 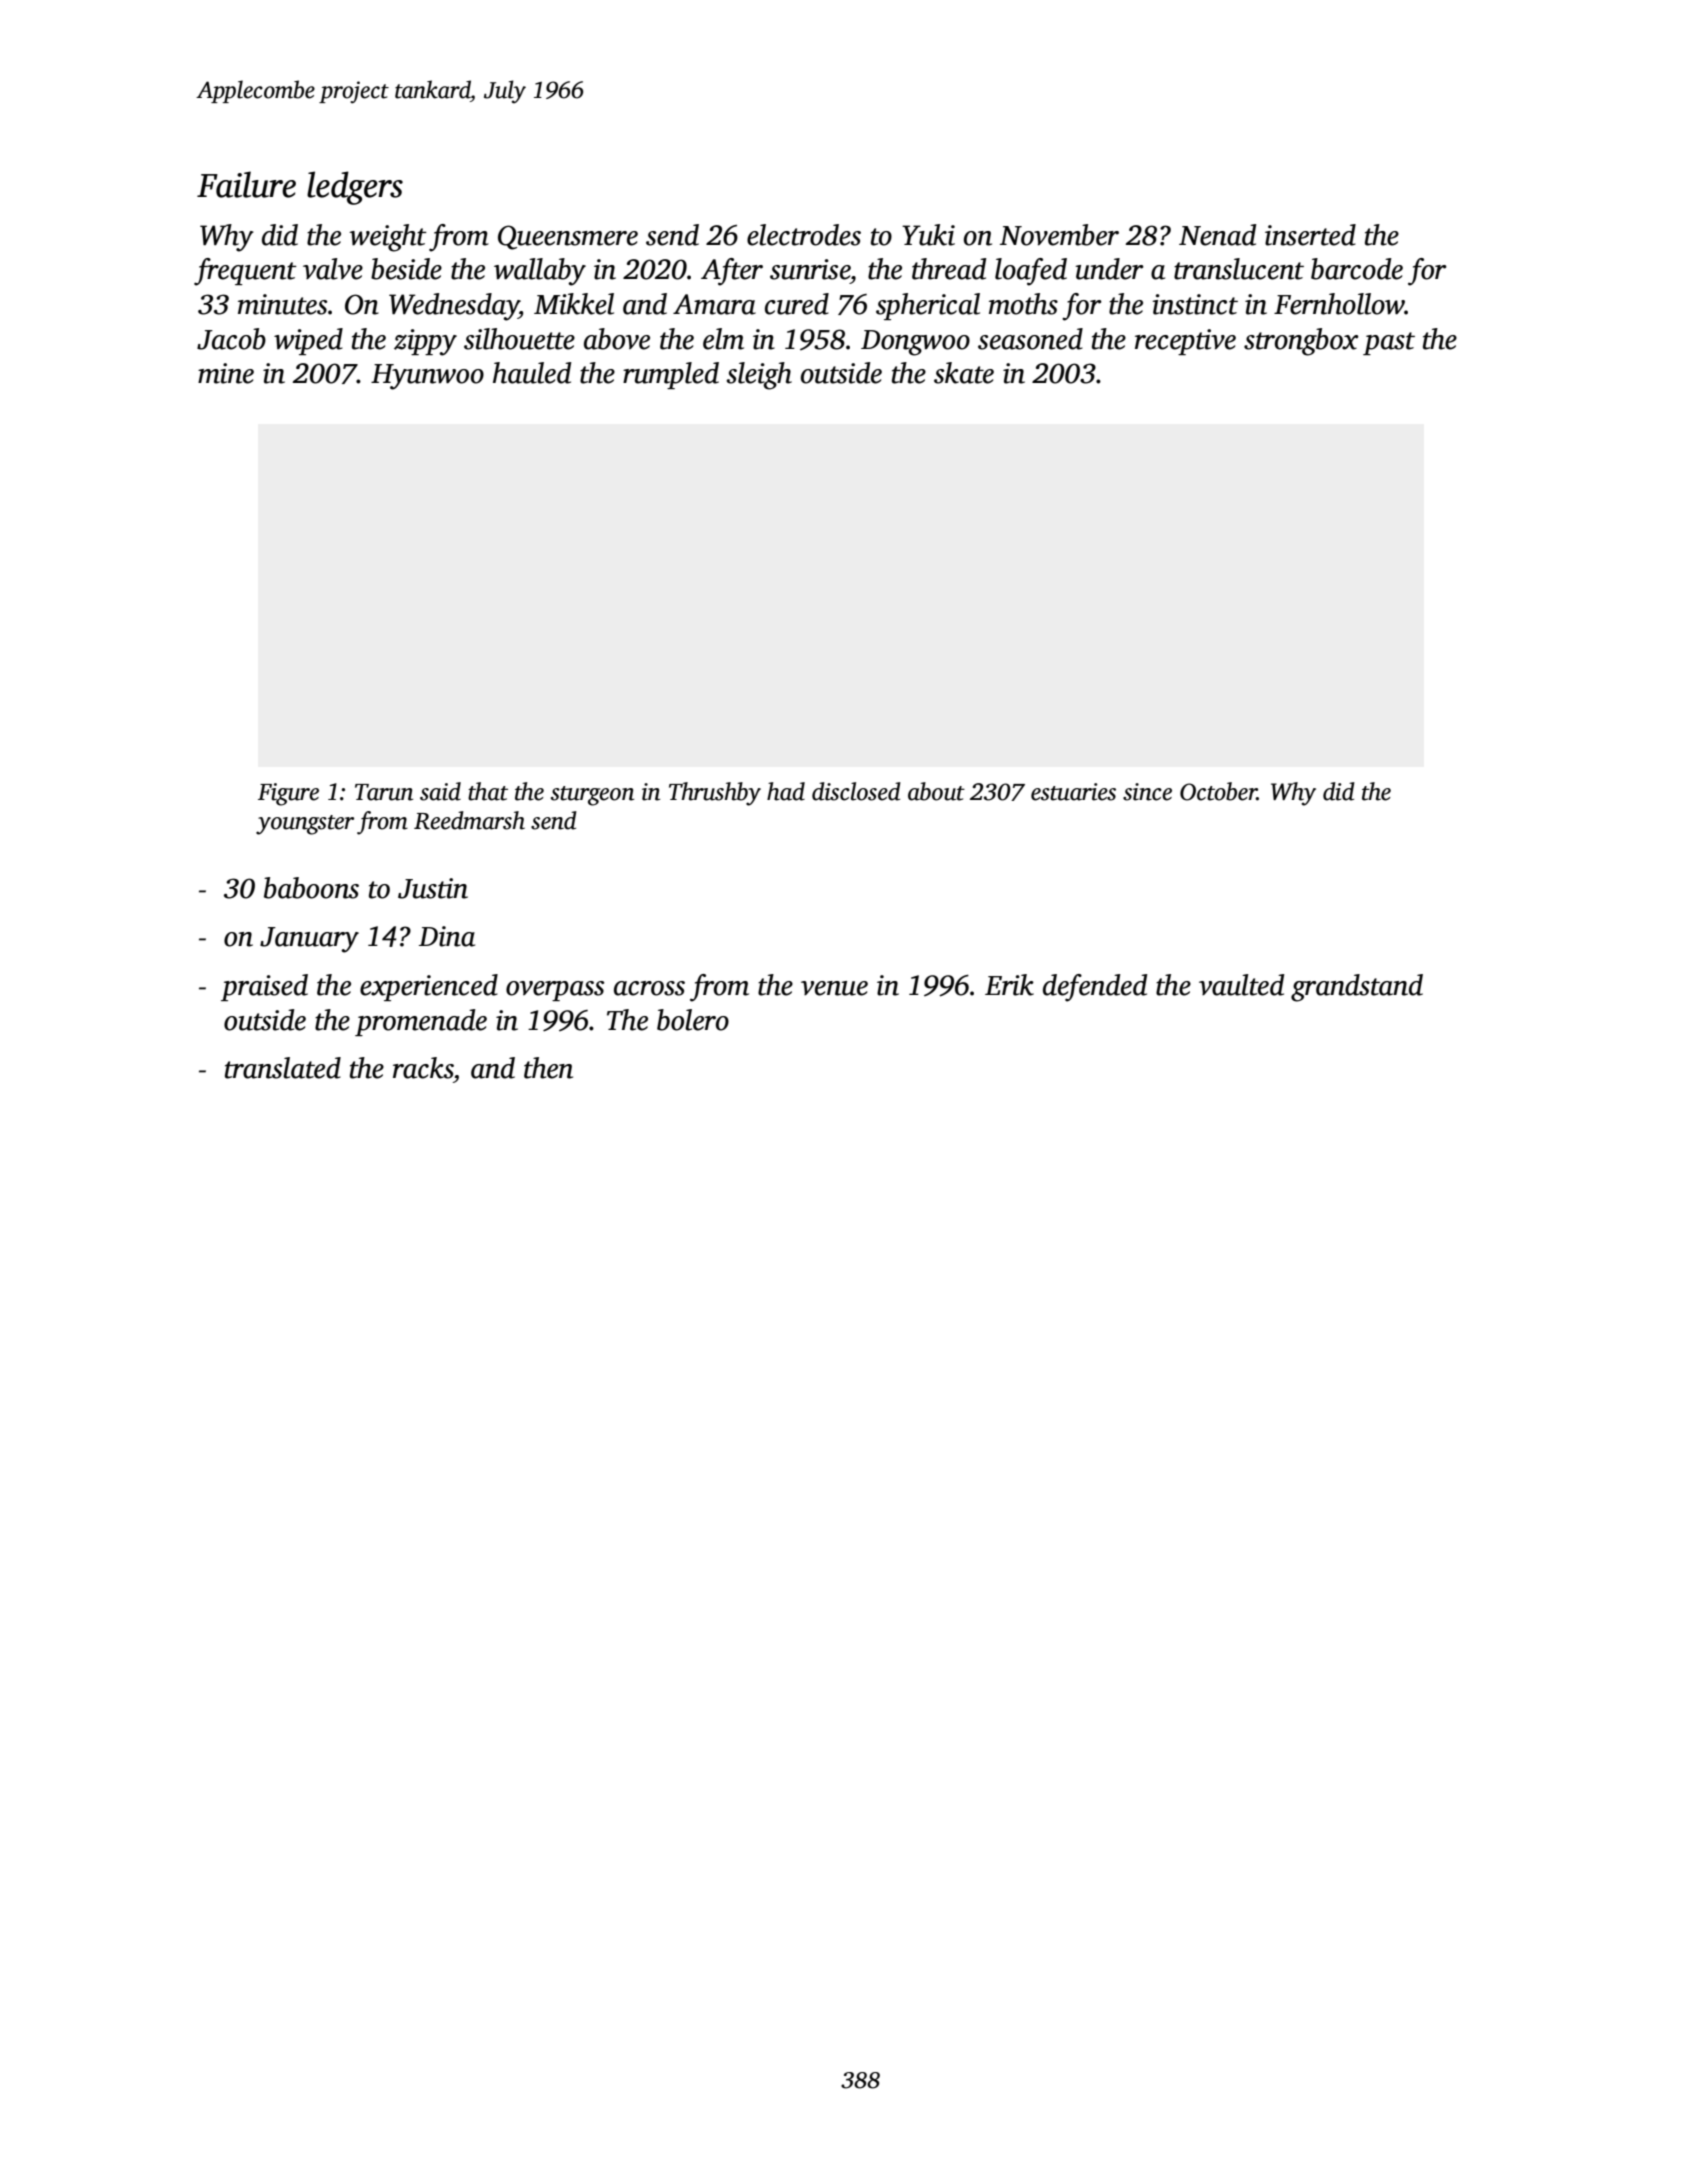 What do you see at coordinates (264, 987) in the image?
I see `praised` at bounding box center [264, 987].
